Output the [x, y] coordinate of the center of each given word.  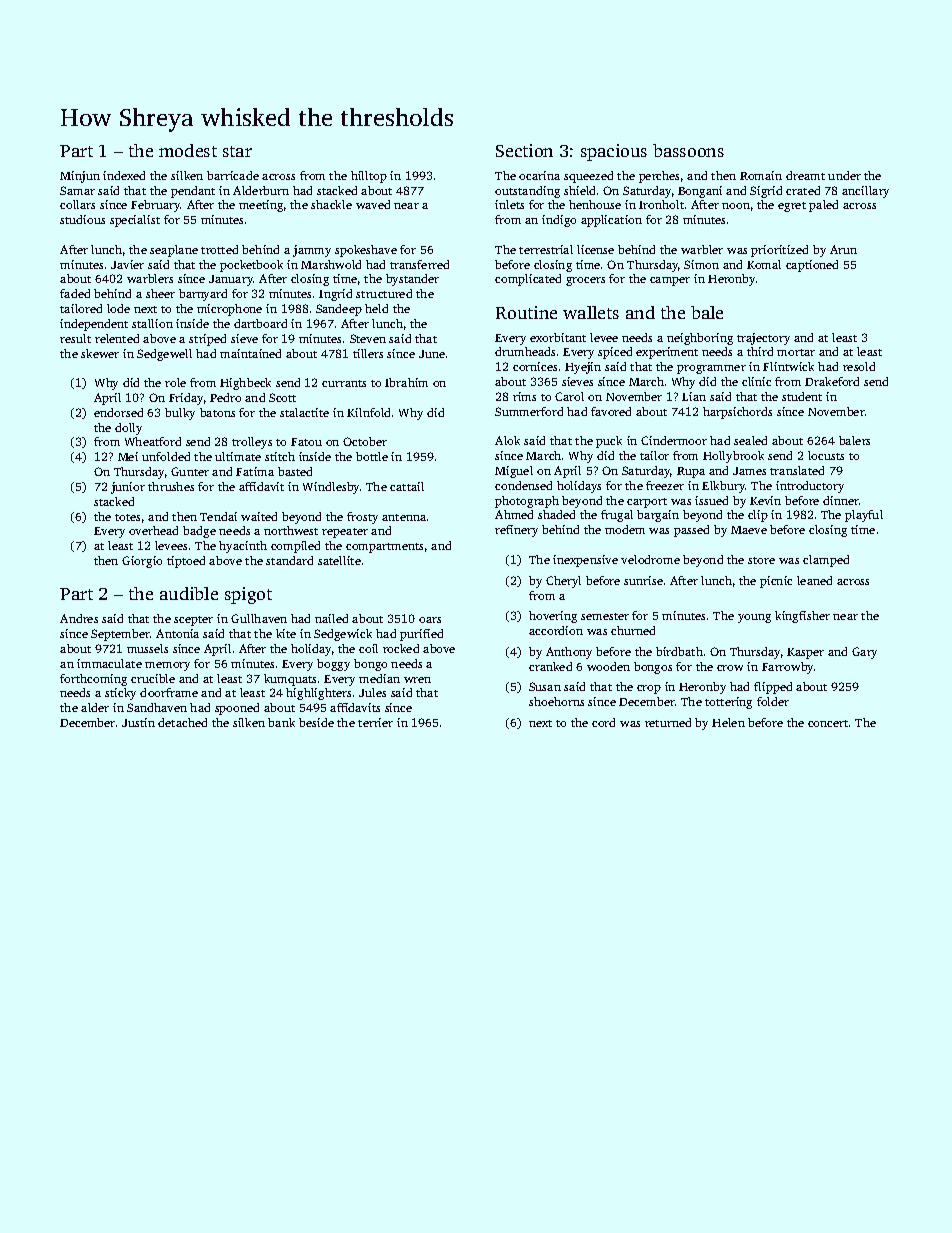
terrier [375, 722]
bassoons [688, 150]
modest [188, 150]
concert [828, 723]
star [237, 151]
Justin [138, 722]
